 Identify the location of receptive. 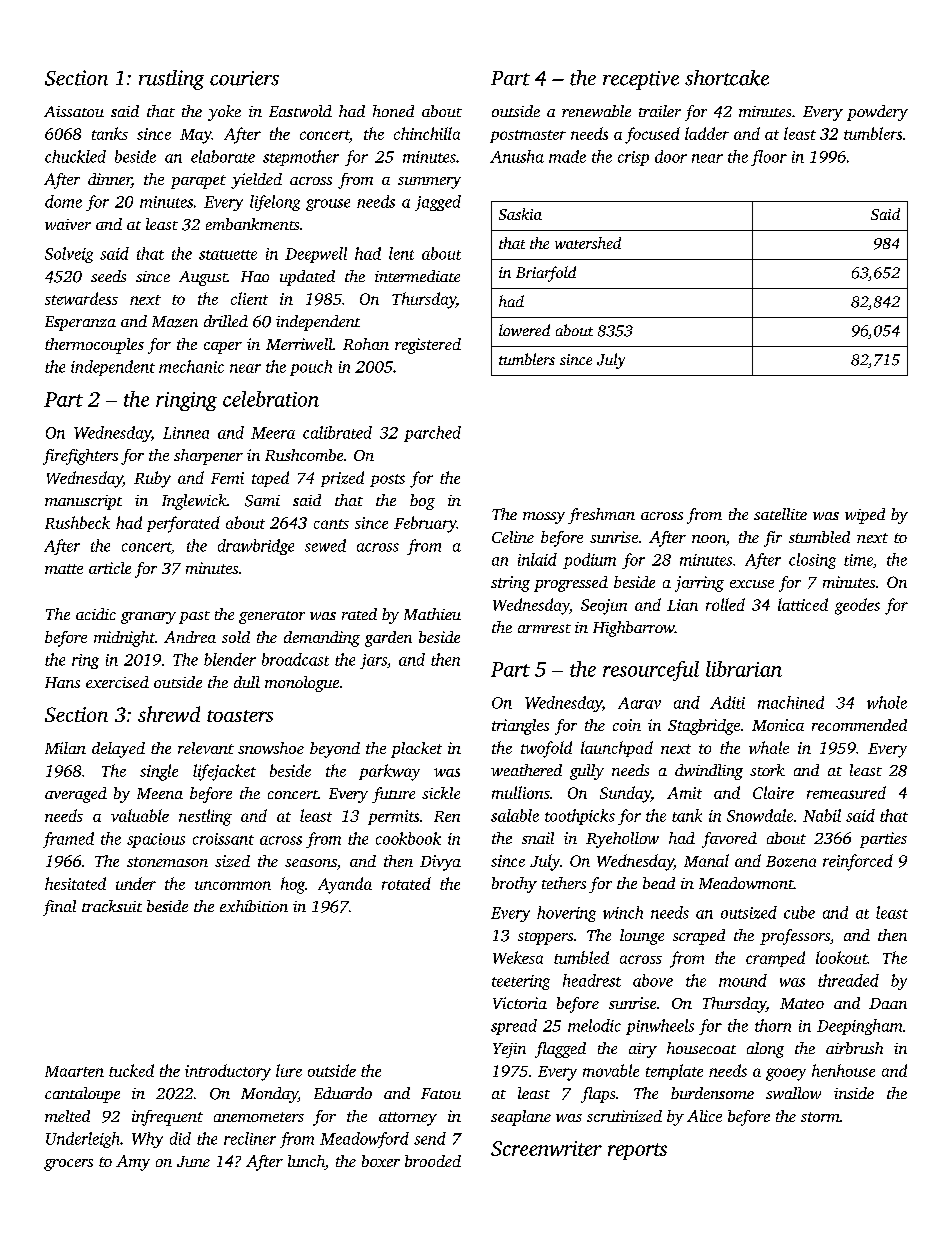
(641, 80).
